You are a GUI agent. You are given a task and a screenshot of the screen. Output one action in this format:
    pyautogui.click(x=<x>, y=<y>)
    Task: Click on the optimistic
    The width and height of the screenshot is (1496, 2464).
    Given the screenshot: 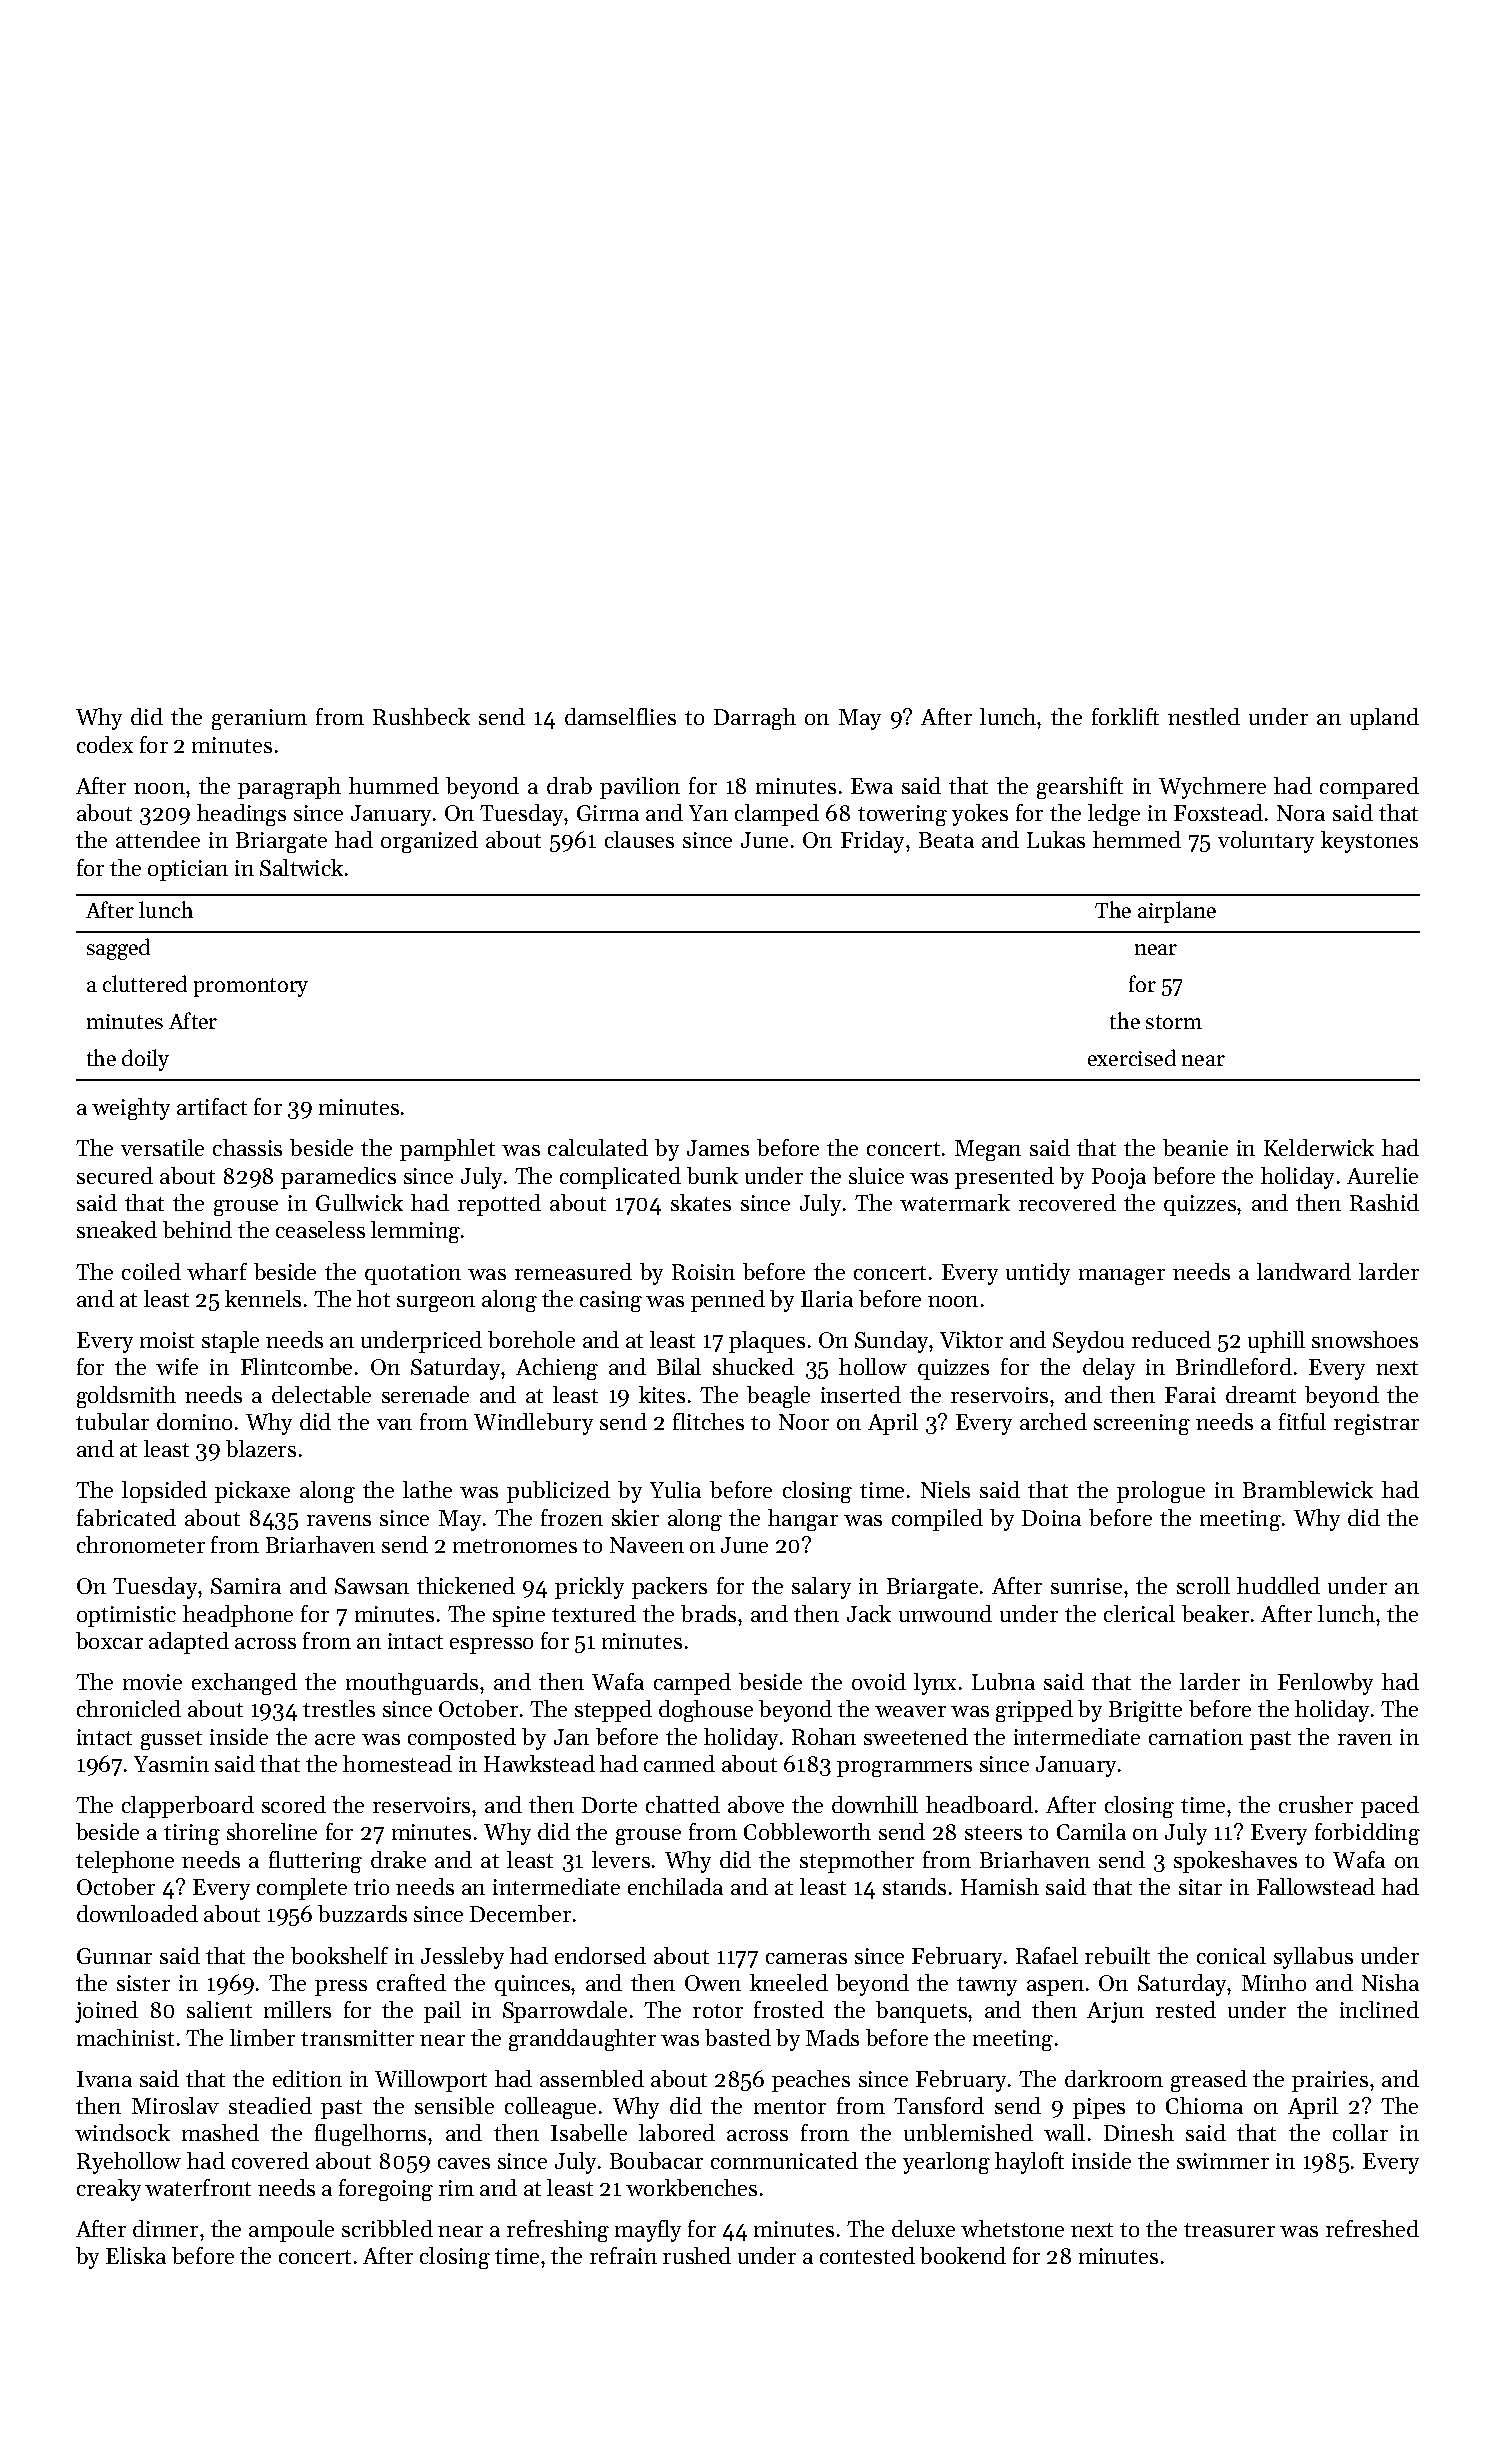 What is the action you would take?
    pyautogui.click(x=126, y=1616)
